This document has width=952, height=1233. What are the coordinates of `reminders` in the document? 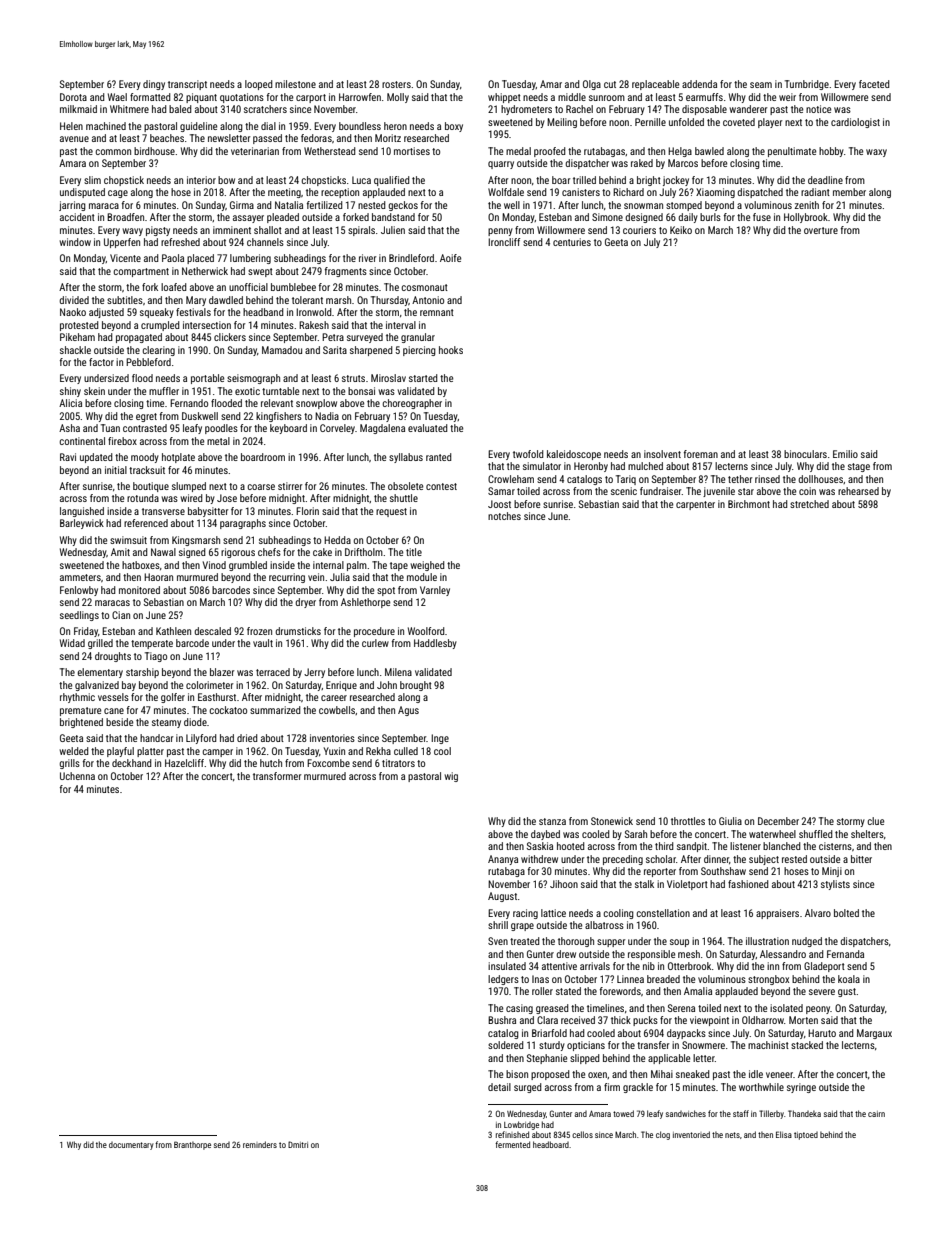 It's located at (260, 1144).
